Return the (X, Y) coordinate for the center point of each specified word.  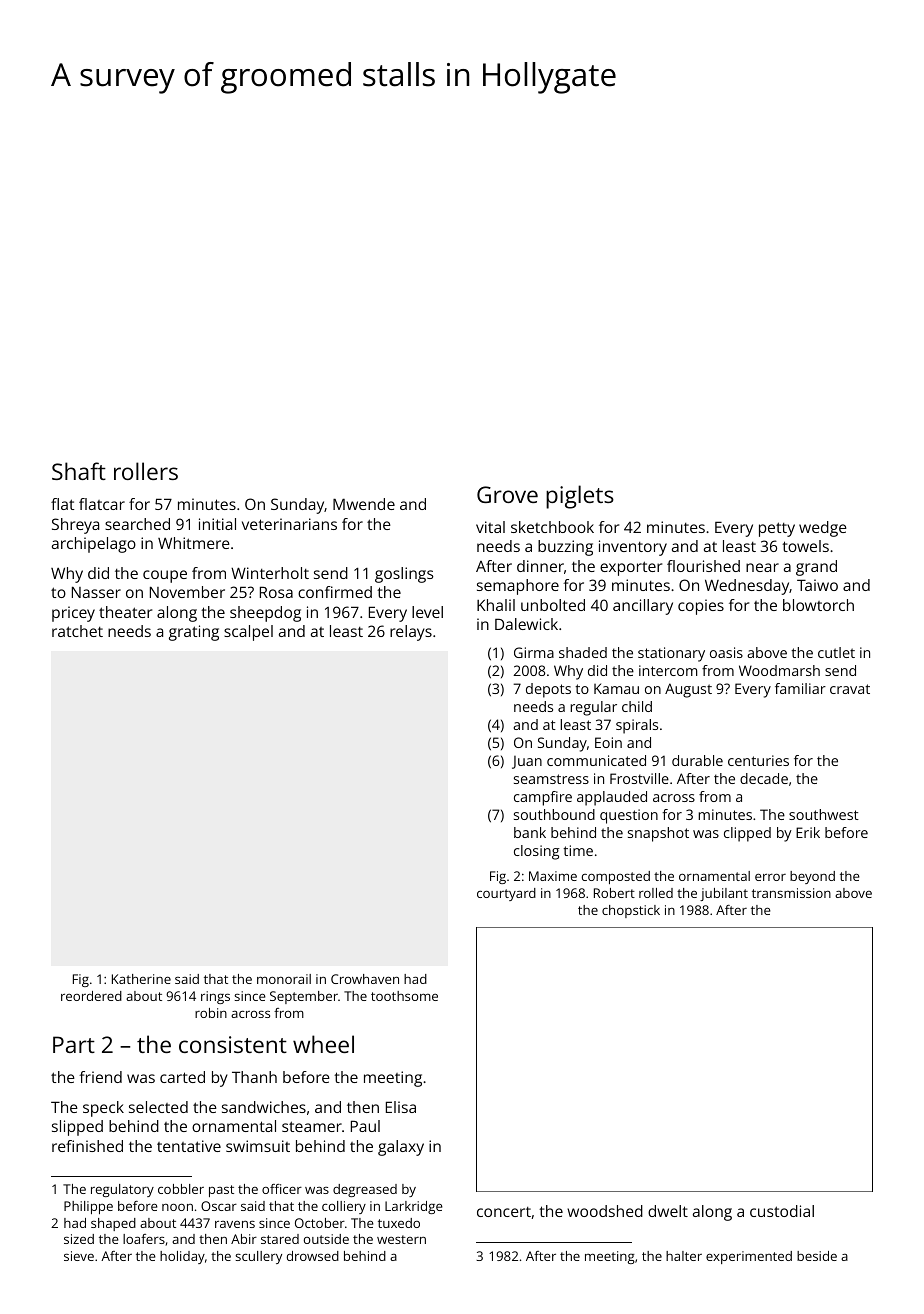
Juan (527, 762)
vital (490, 527)
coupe (165, 576)
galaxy (401, 1148)
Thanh (254, 1077)
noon (177, 1207)
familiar (800, 688)
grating (194, 633)
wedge (823, 529)
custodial (782, 1211)
